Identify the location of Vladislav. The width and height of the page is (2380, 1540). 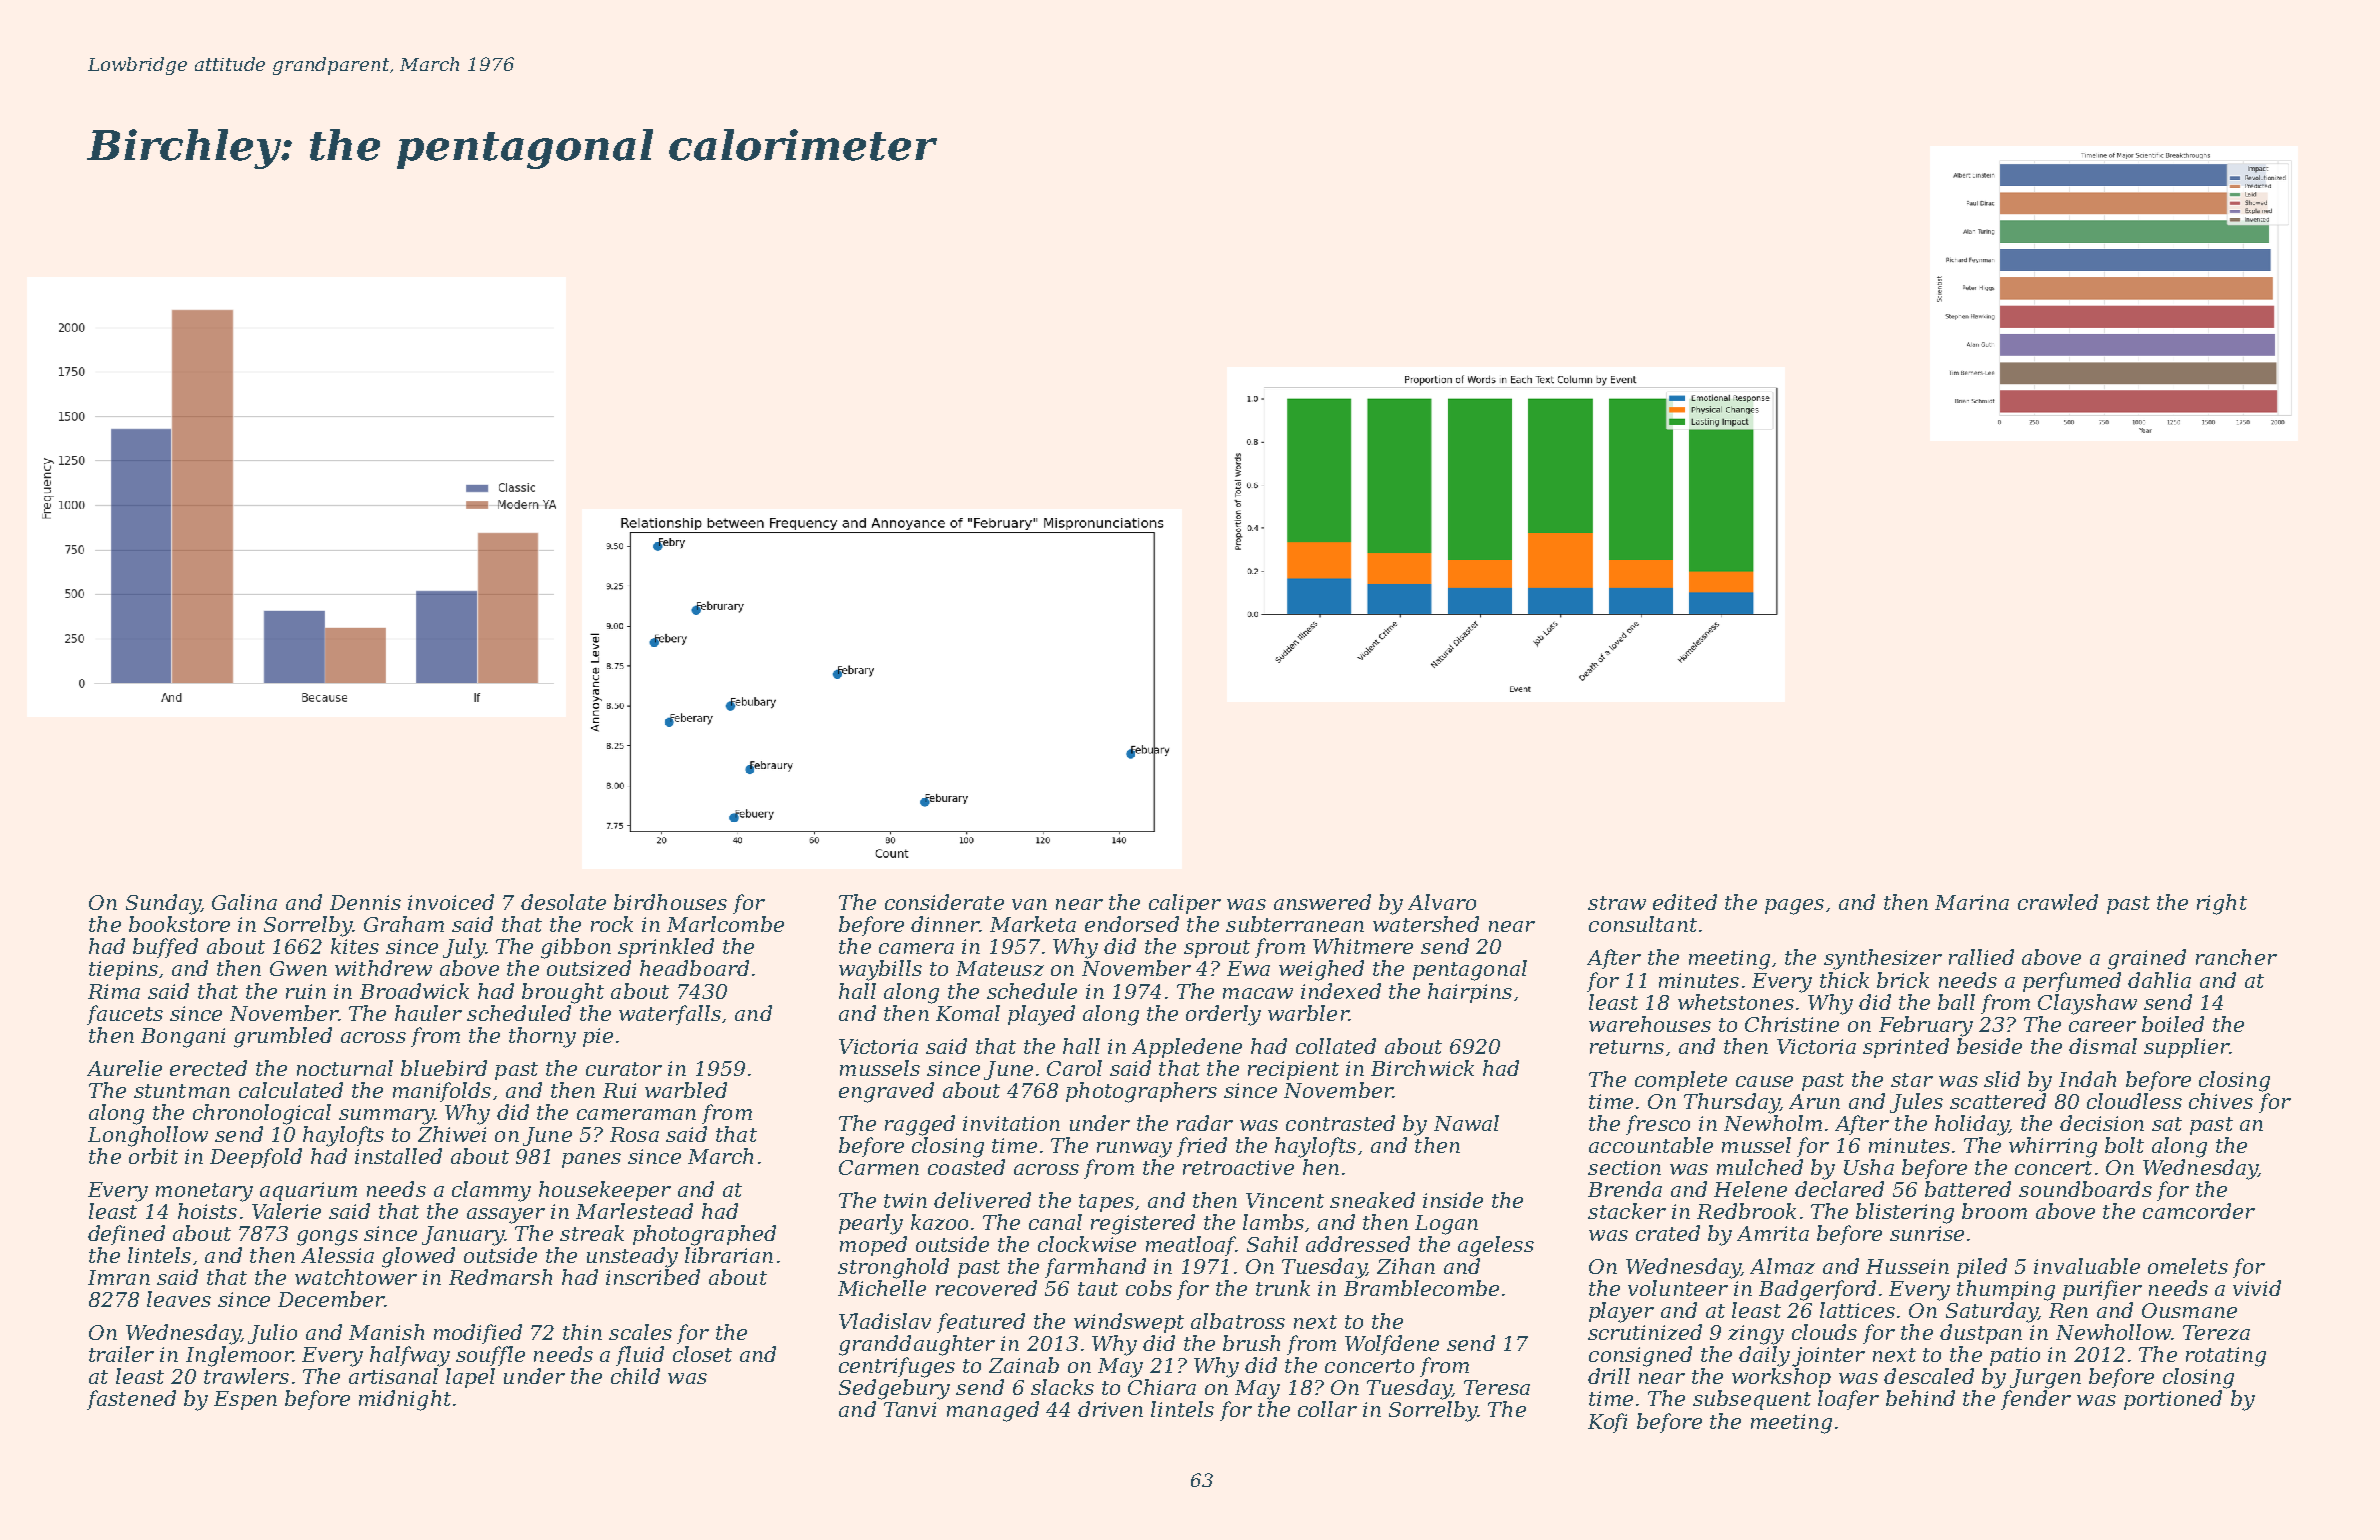
(885, 1321).
